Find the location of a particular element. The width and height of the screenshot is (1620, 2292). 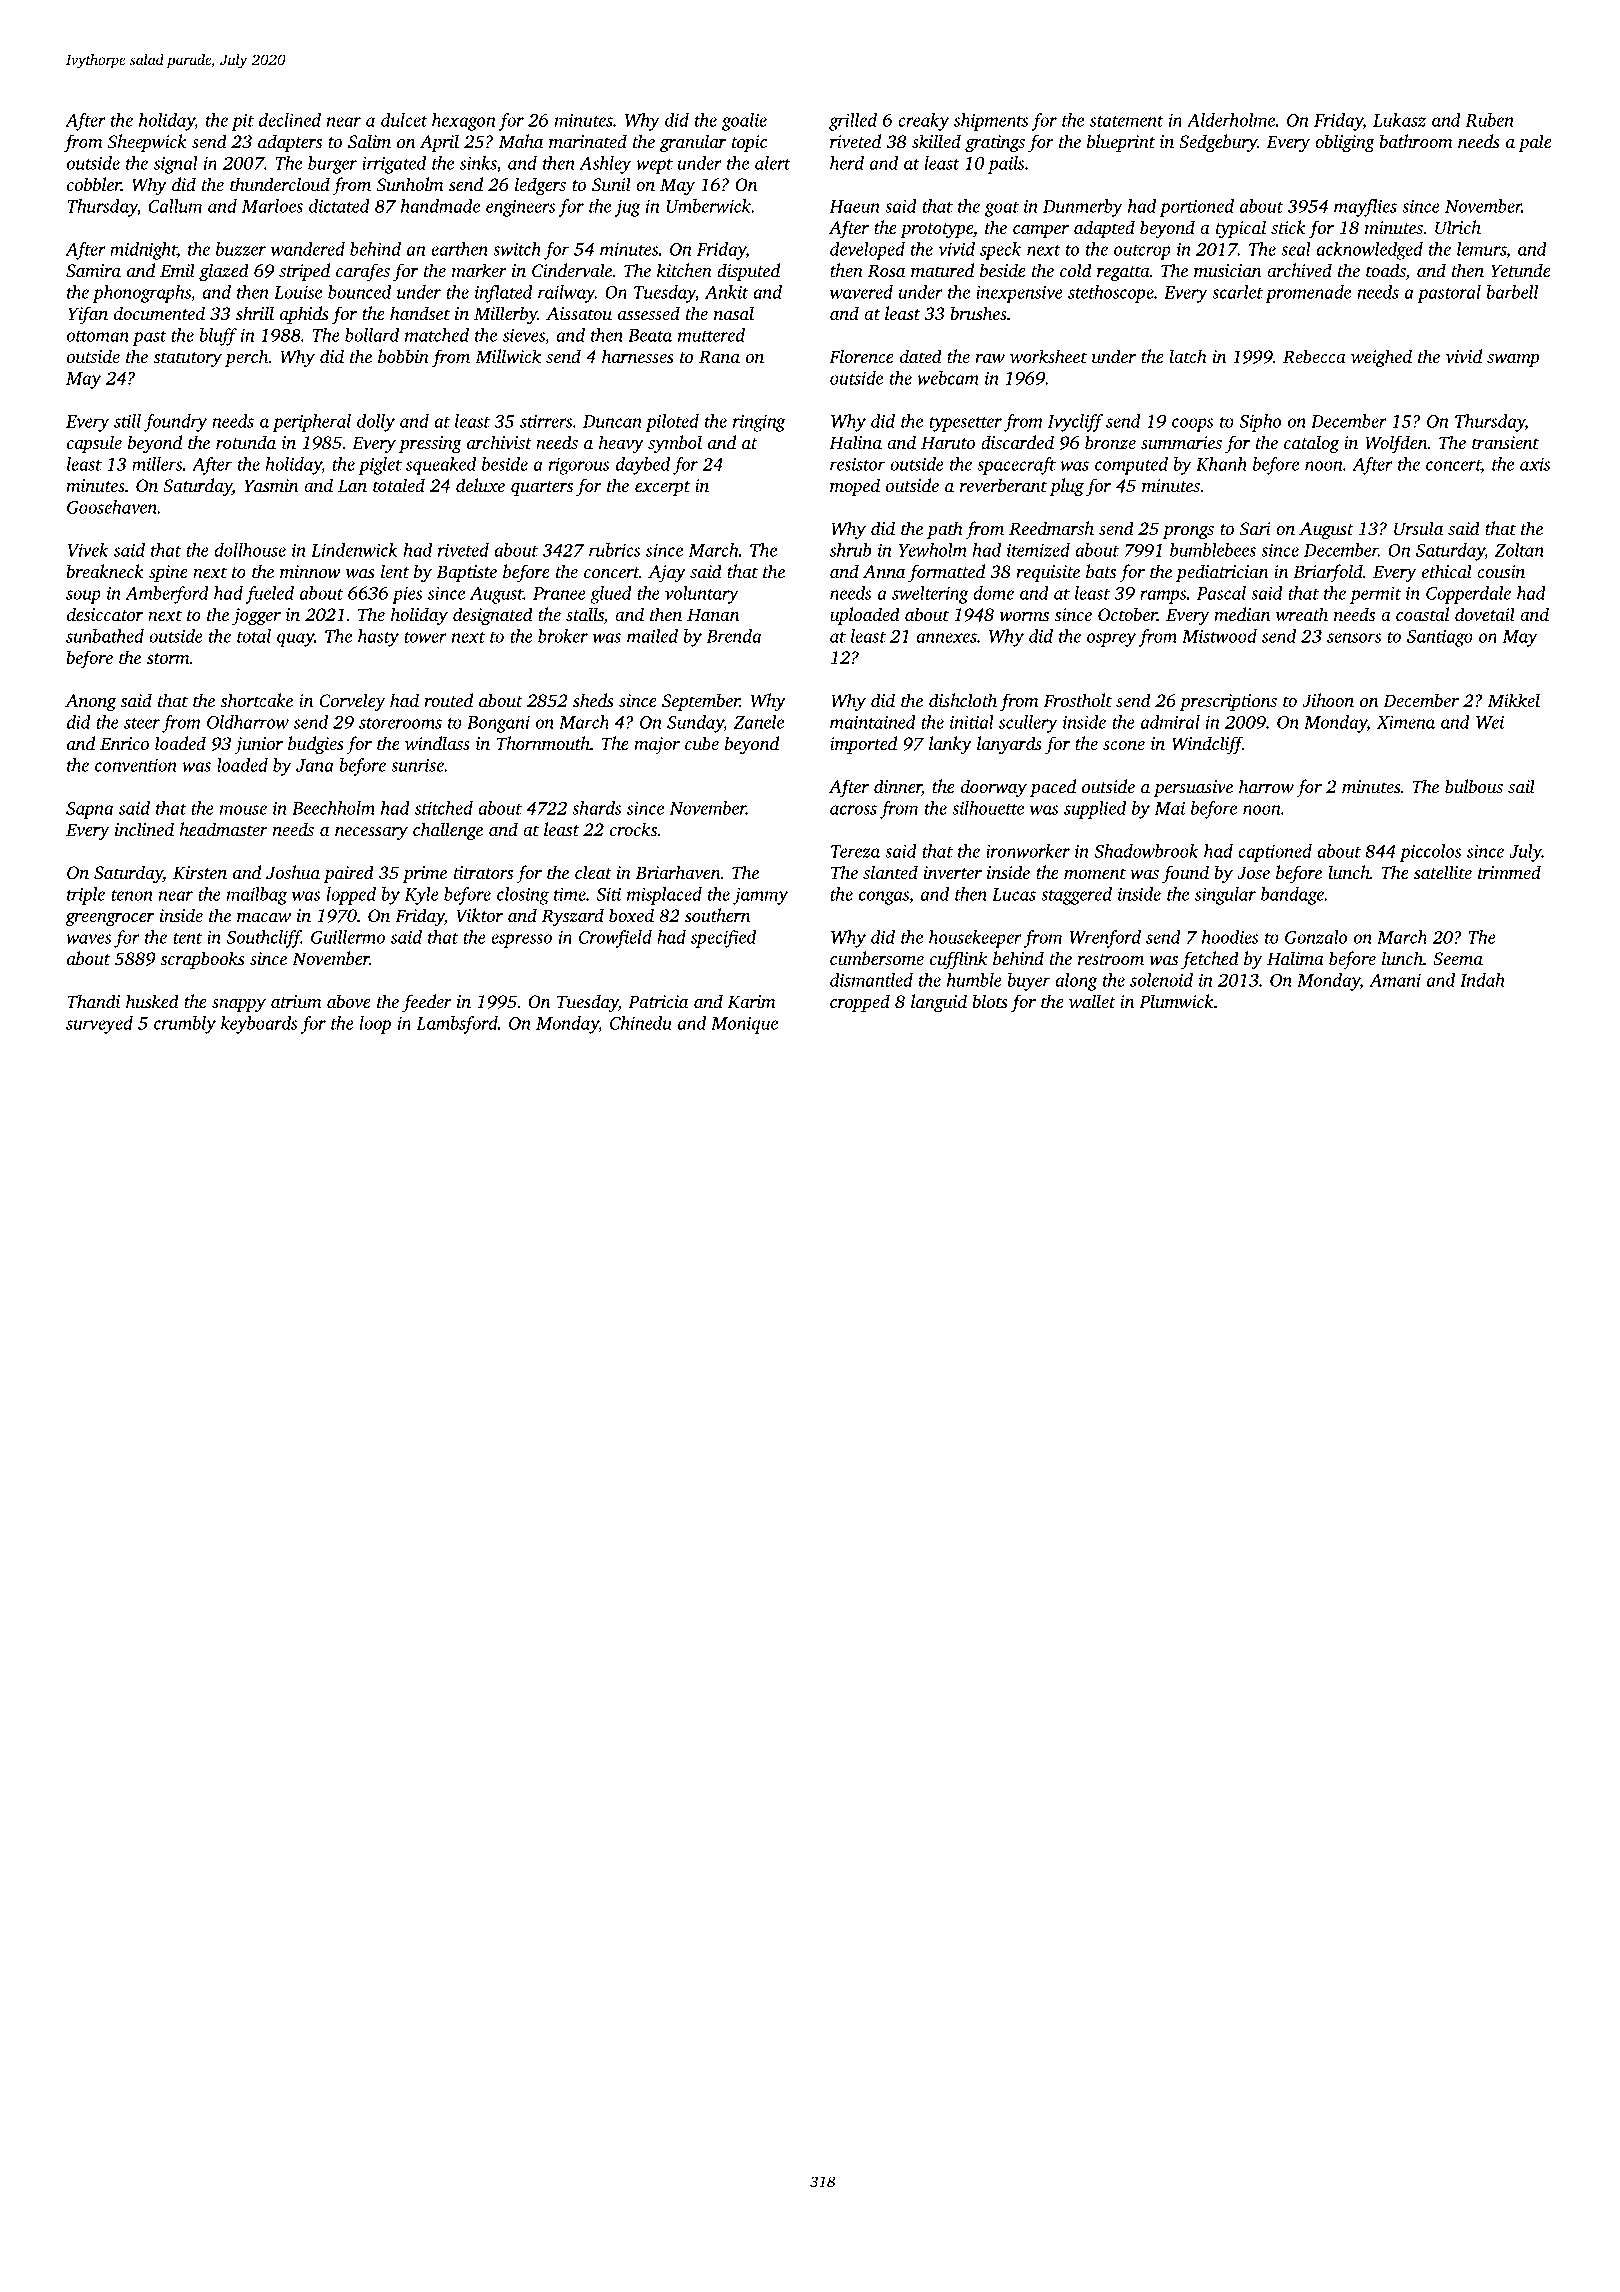

Ursula is located at coordinates (1418, 528).
